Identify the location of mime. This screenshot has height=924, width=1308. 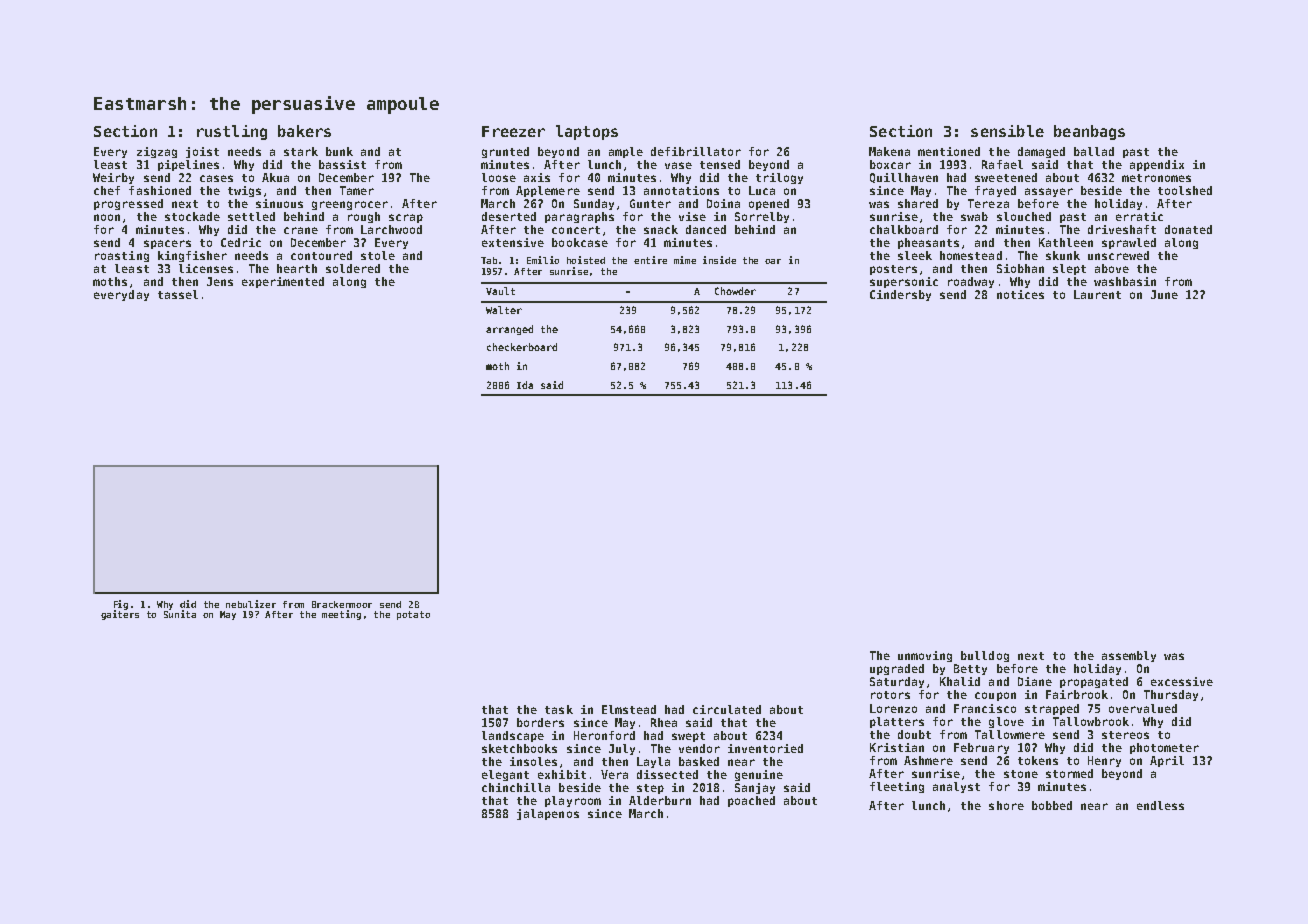
(685, 260).
